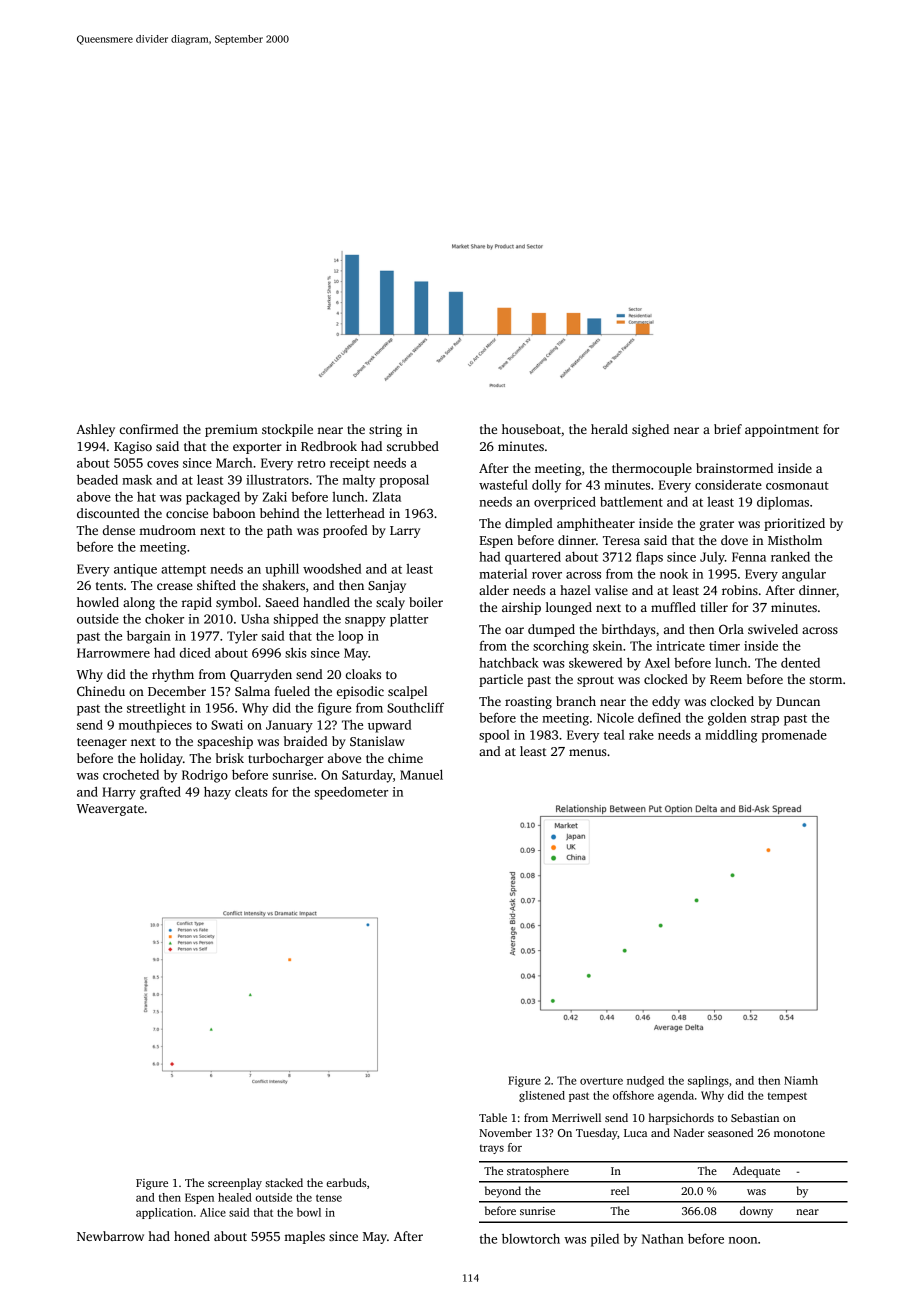 The height and width of the screenshot is (1308, 924). What do you see at coordinates (575, 590) in the screenshot?
I see `hazel` at bounding box center [575, 590].
